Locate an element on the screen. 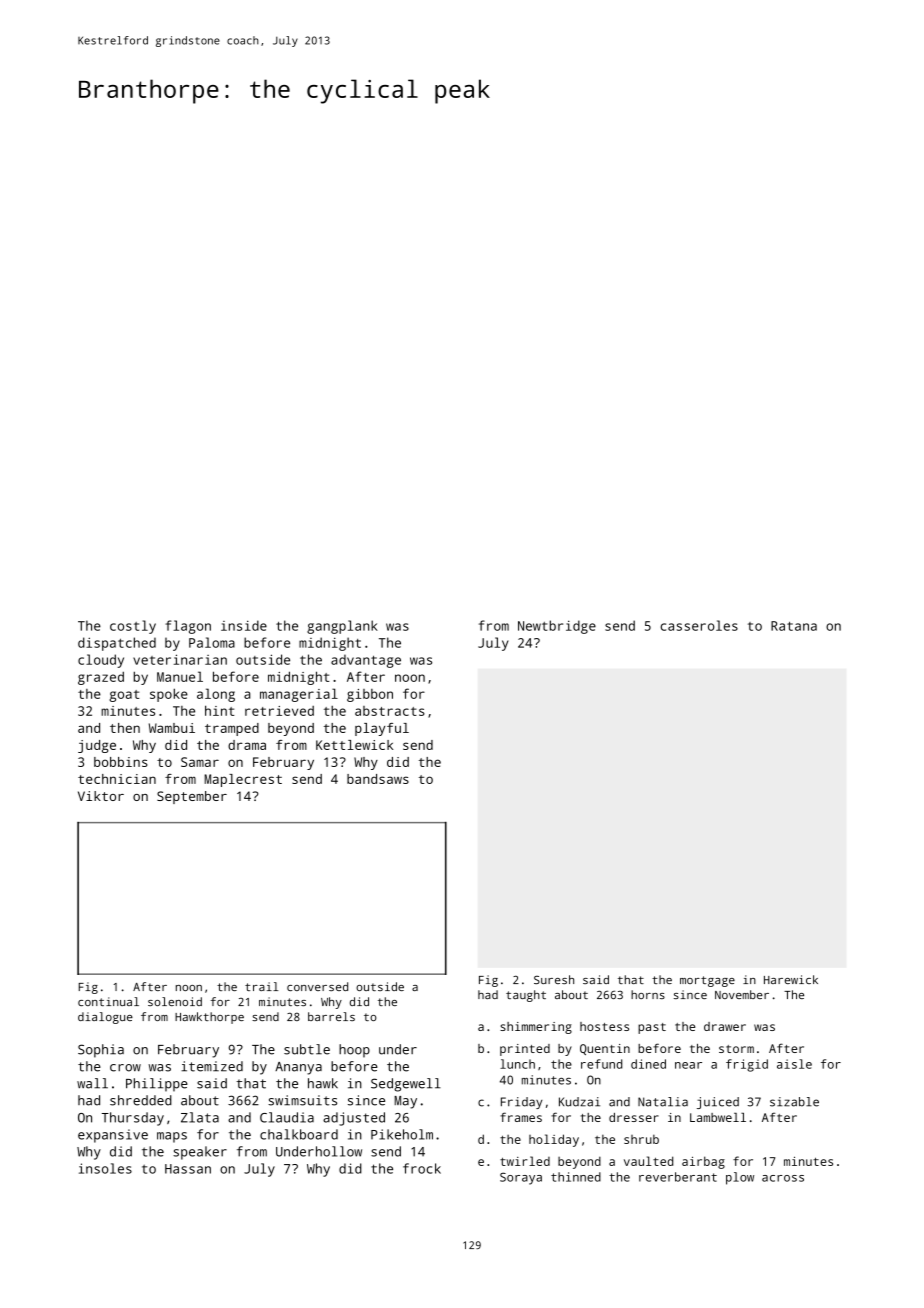 The height and width of the screenshot is (1308, 924). Harewick is located at coordinates (791, 979).
